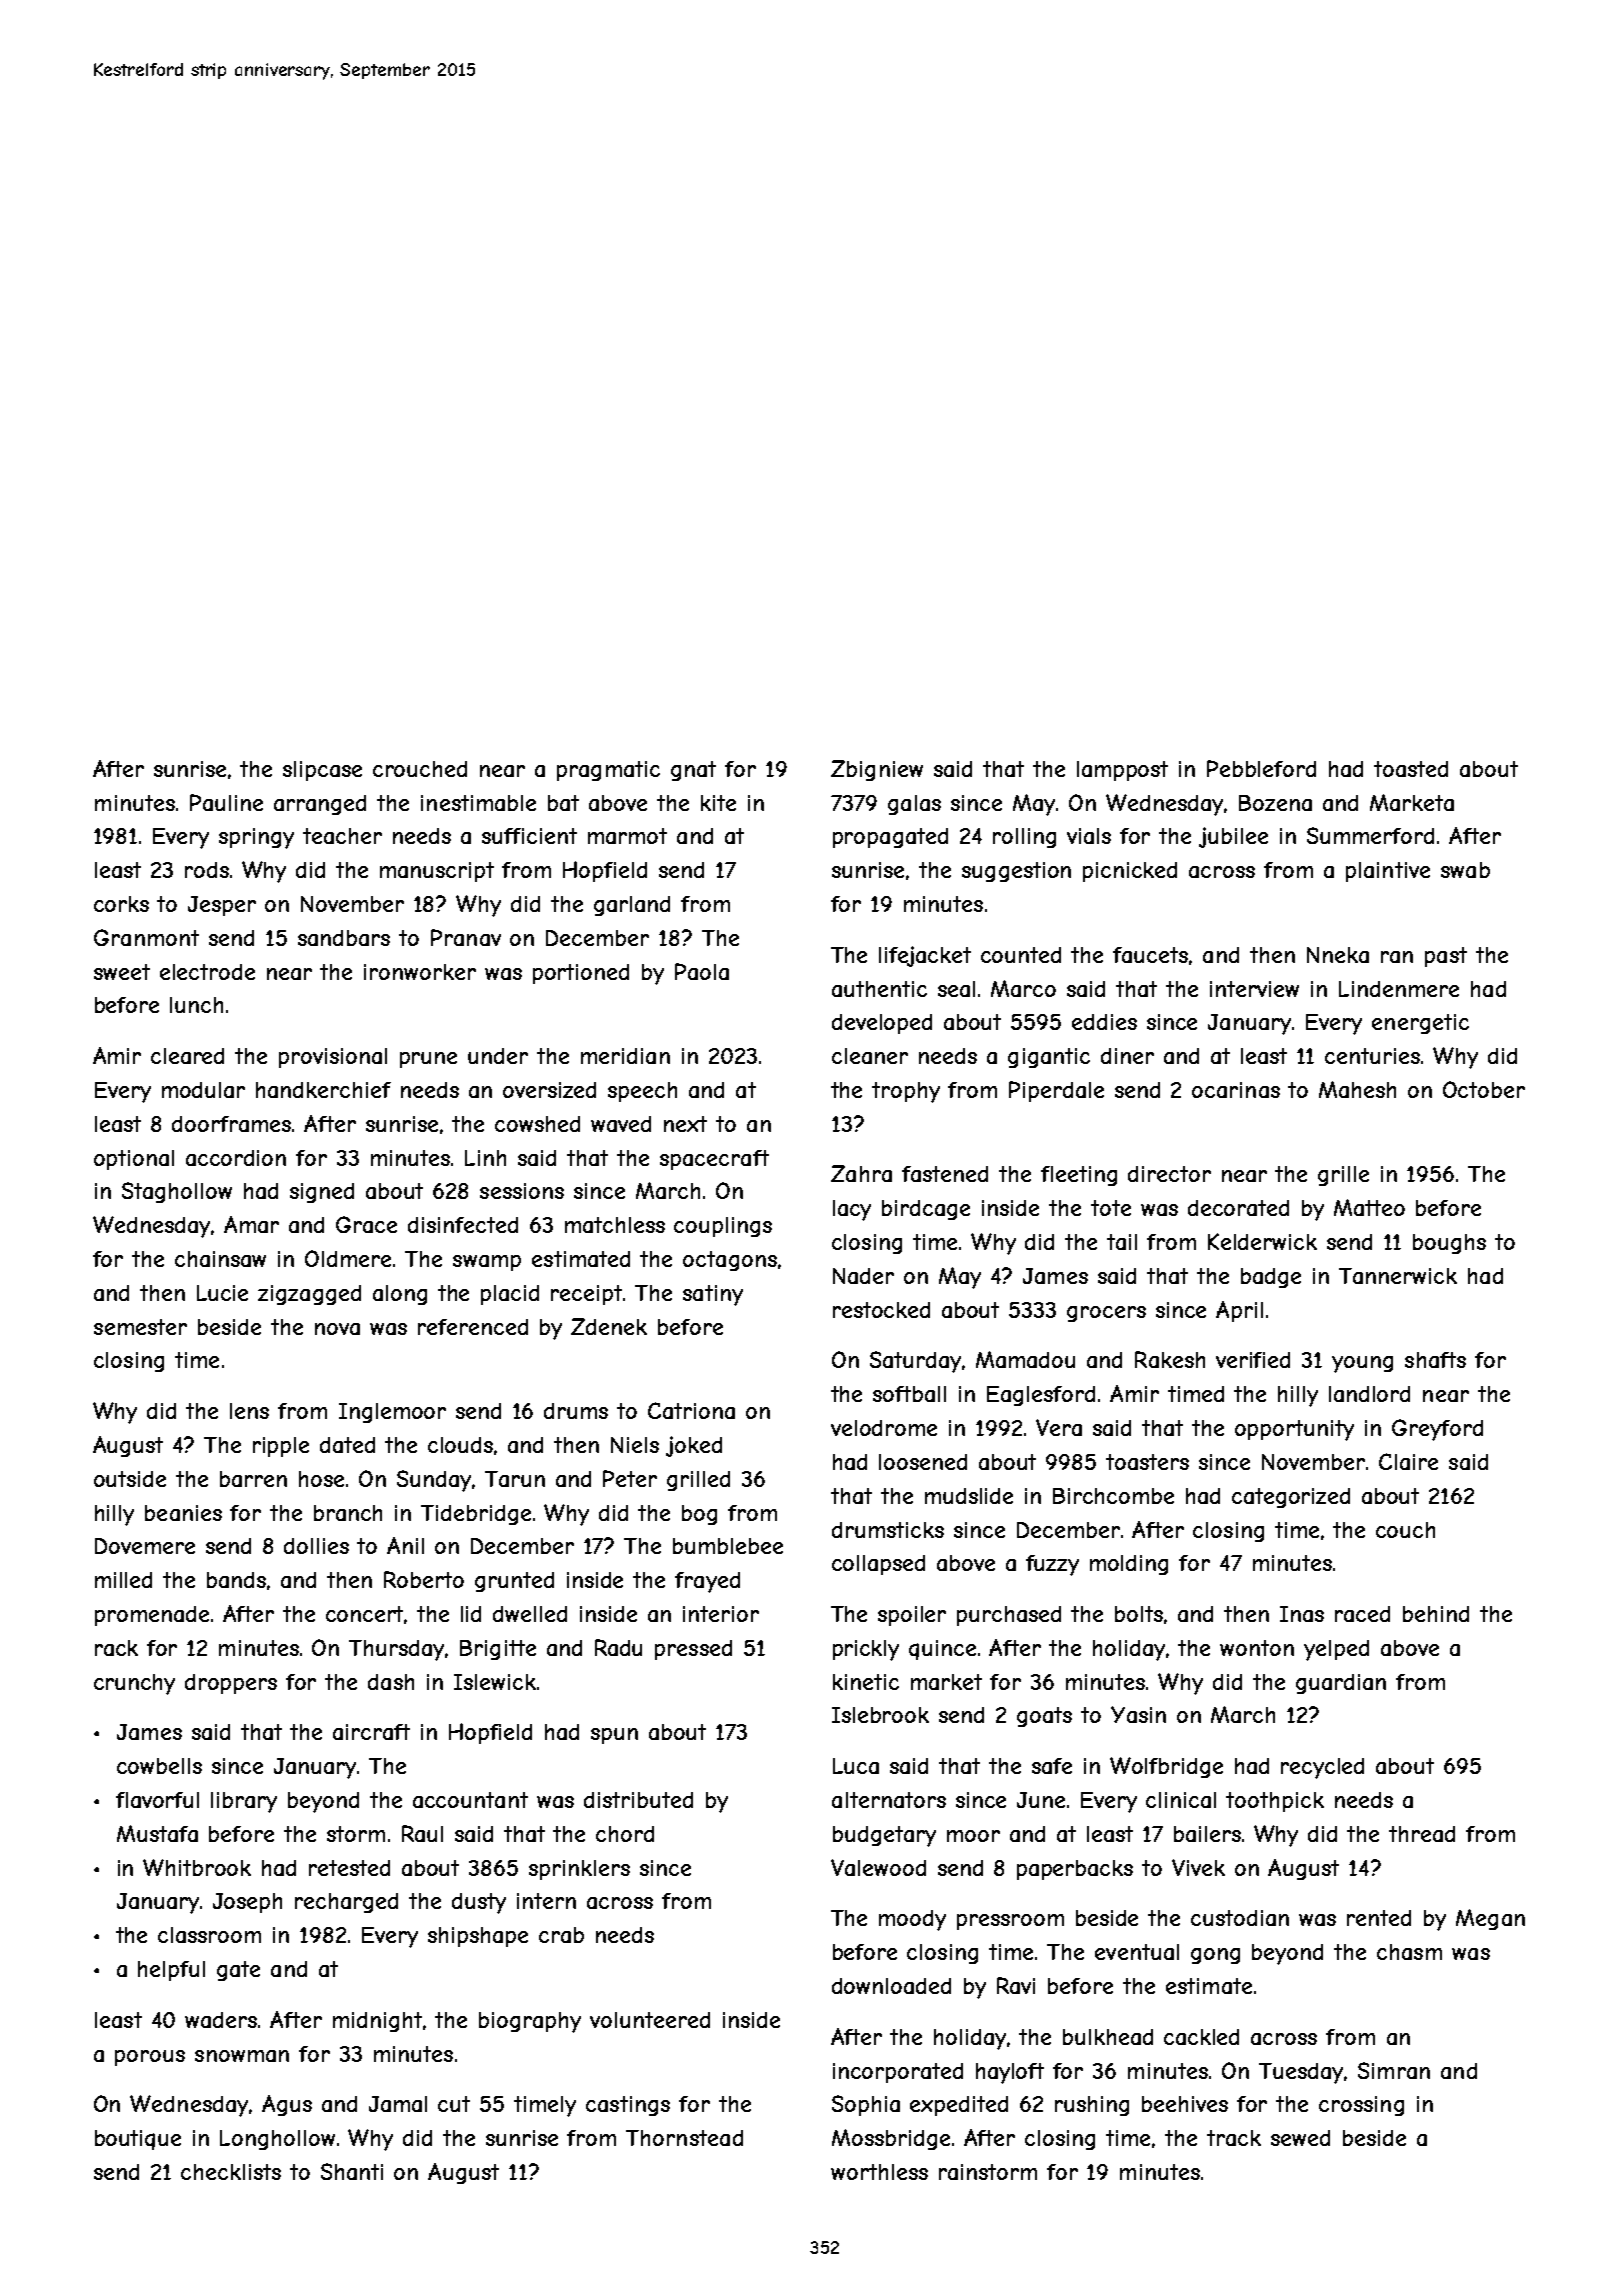 The height and width of the document is (2292, 1620). I want to click on library, so click(244, 1802).
